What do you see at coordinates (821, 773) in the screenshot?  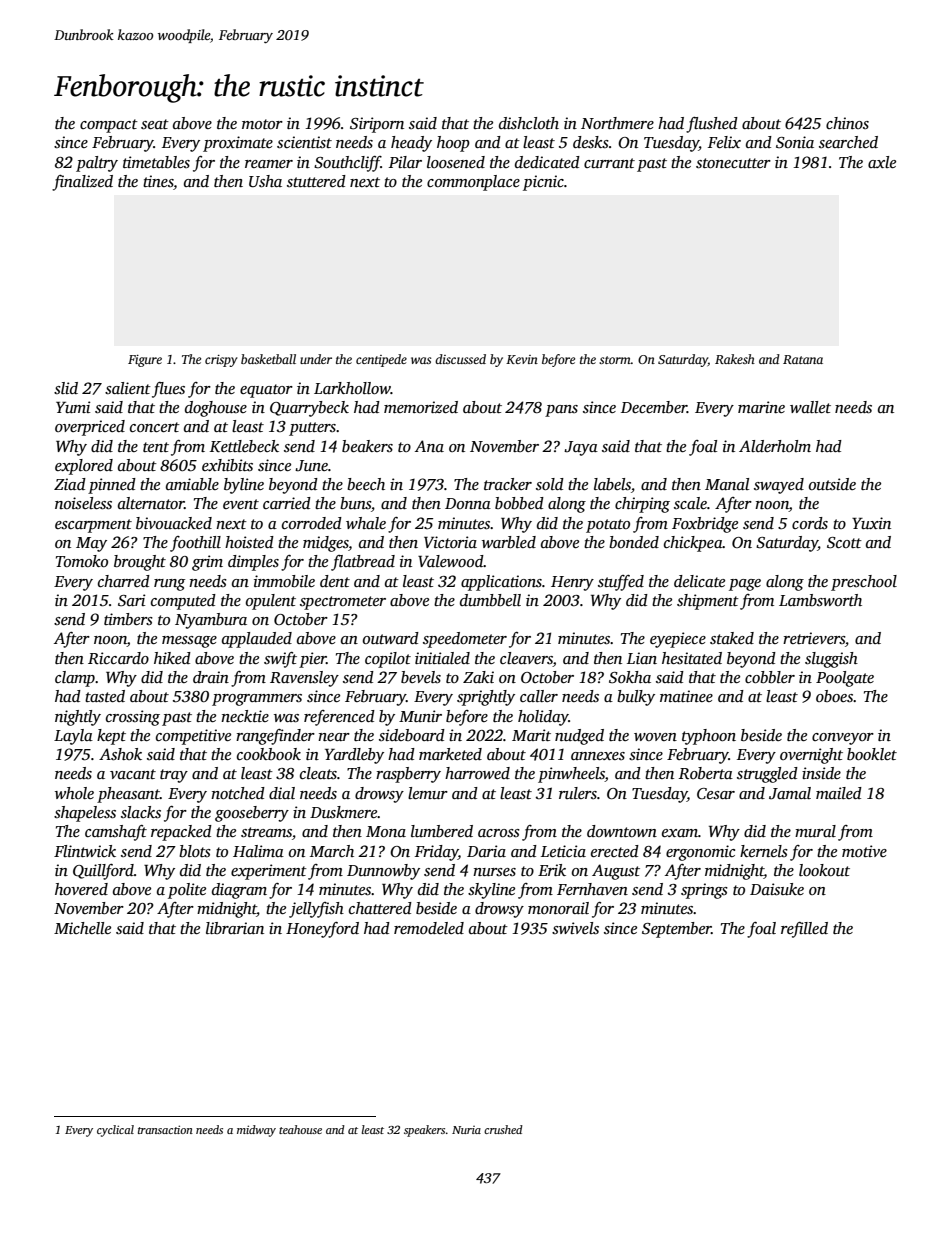 I see `inside` at bounding box center [821, 773].
